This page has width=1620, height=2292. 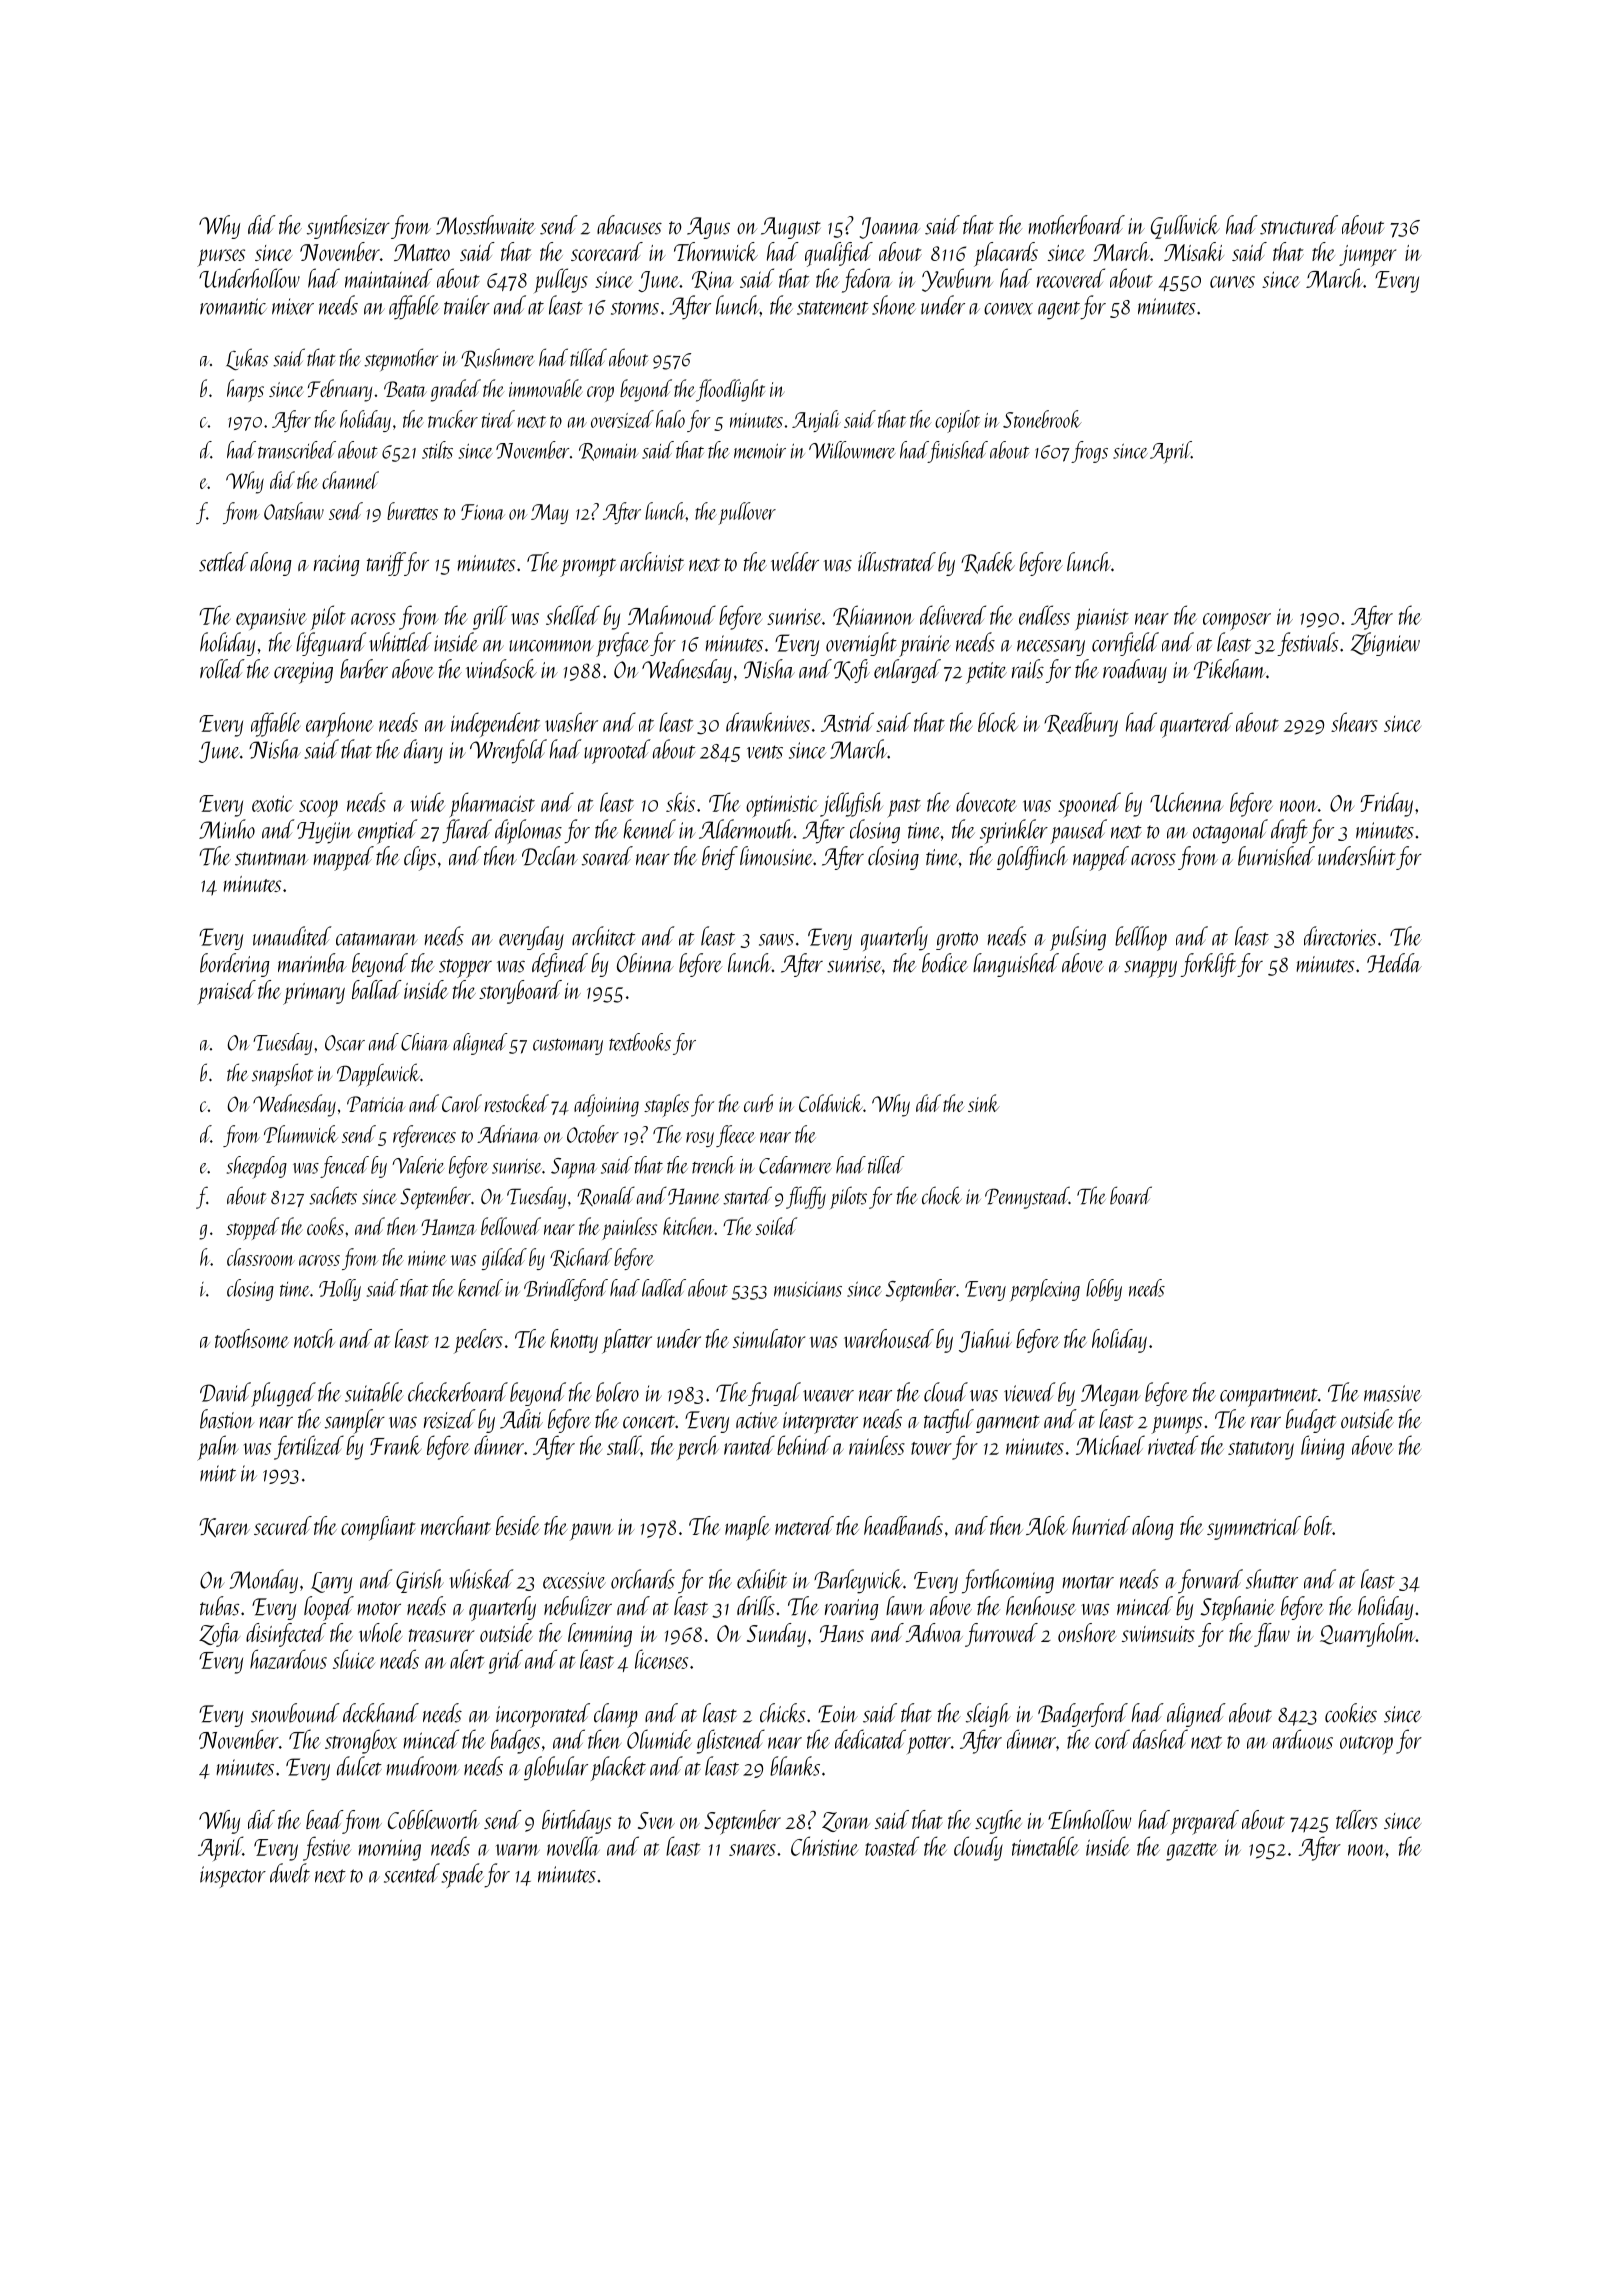 I want to click on curves, so click(x=1232, y=282).
